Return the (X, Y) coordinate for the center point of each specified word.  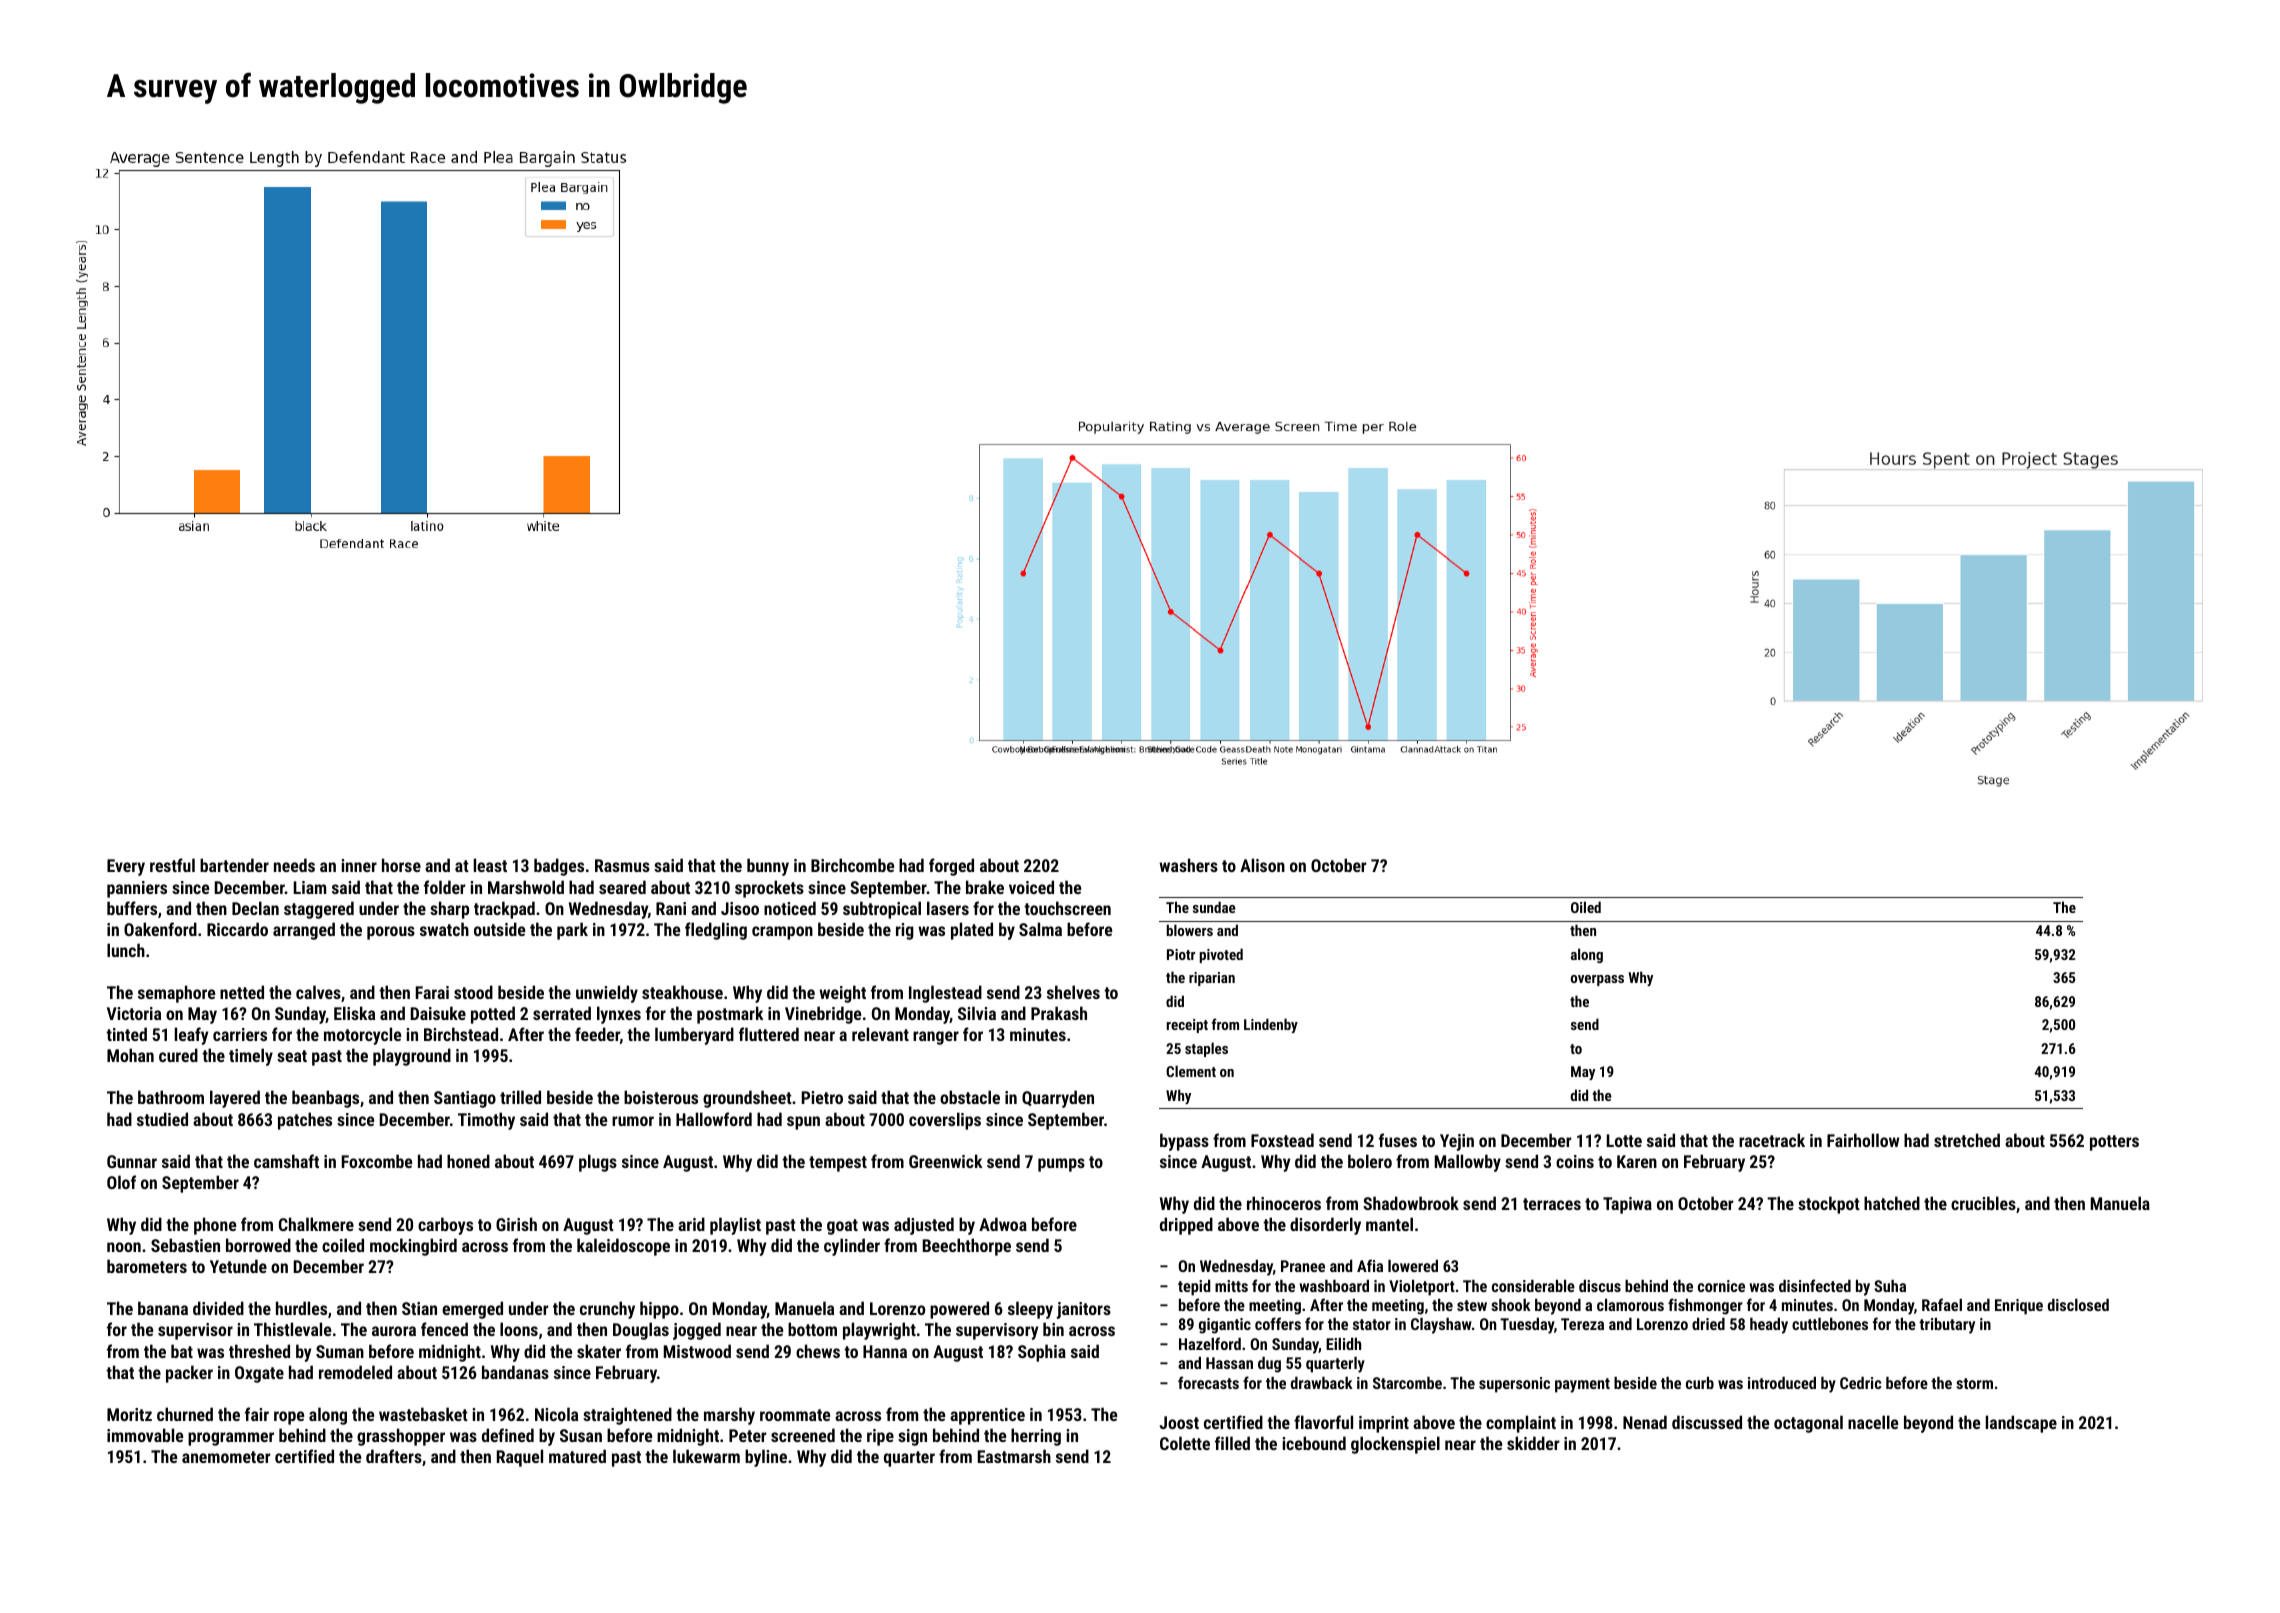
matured (577, 1456)
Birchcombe (852, 865)
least (490, 865)
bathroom (171, 1097)
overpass (1597, 980)
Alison (1262, 865)
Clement (1191, 1071)
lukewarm (706, 1456)
